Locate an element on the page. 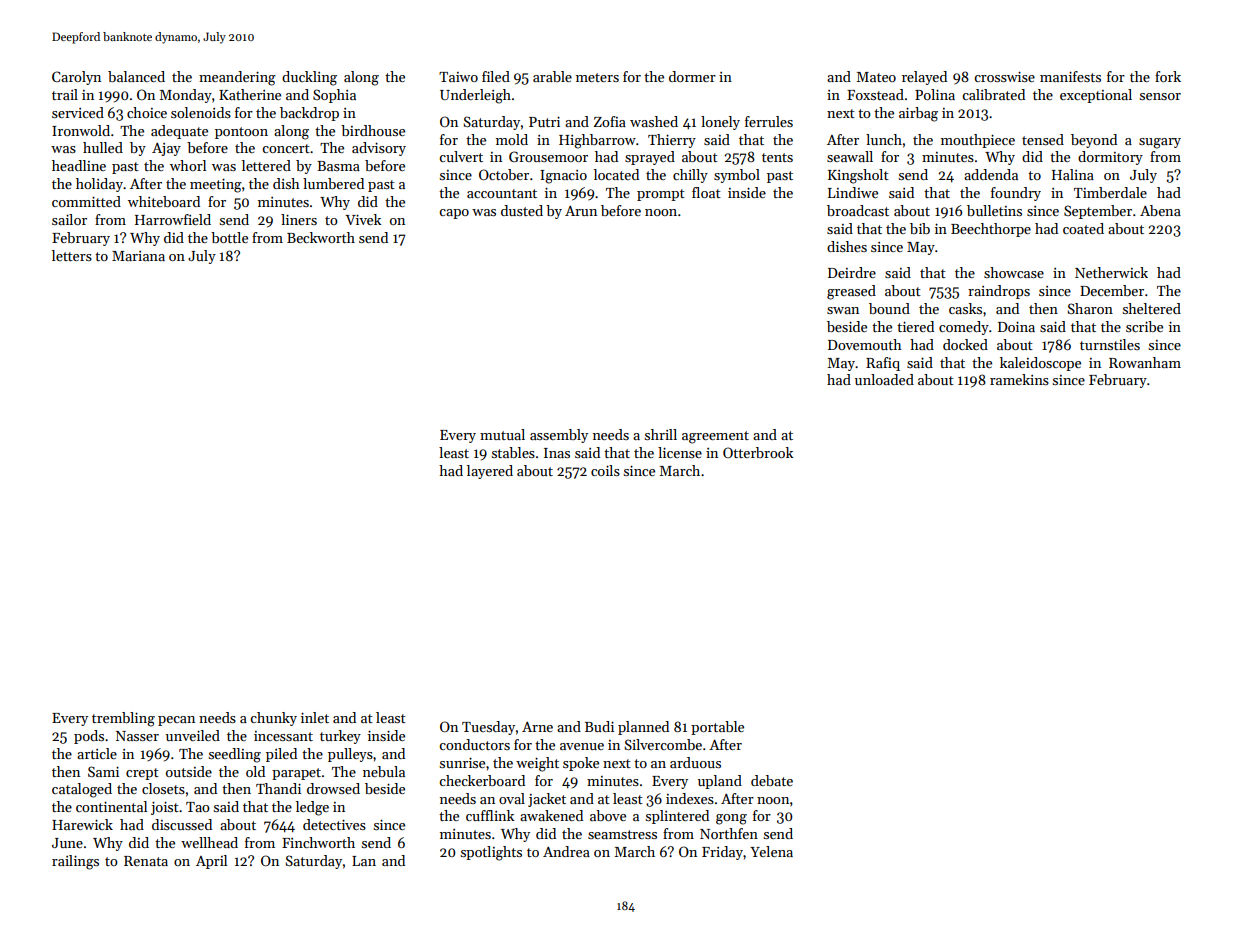 The image size is (1233, 952). mouthpiece is located at coordinates (978, 141).
